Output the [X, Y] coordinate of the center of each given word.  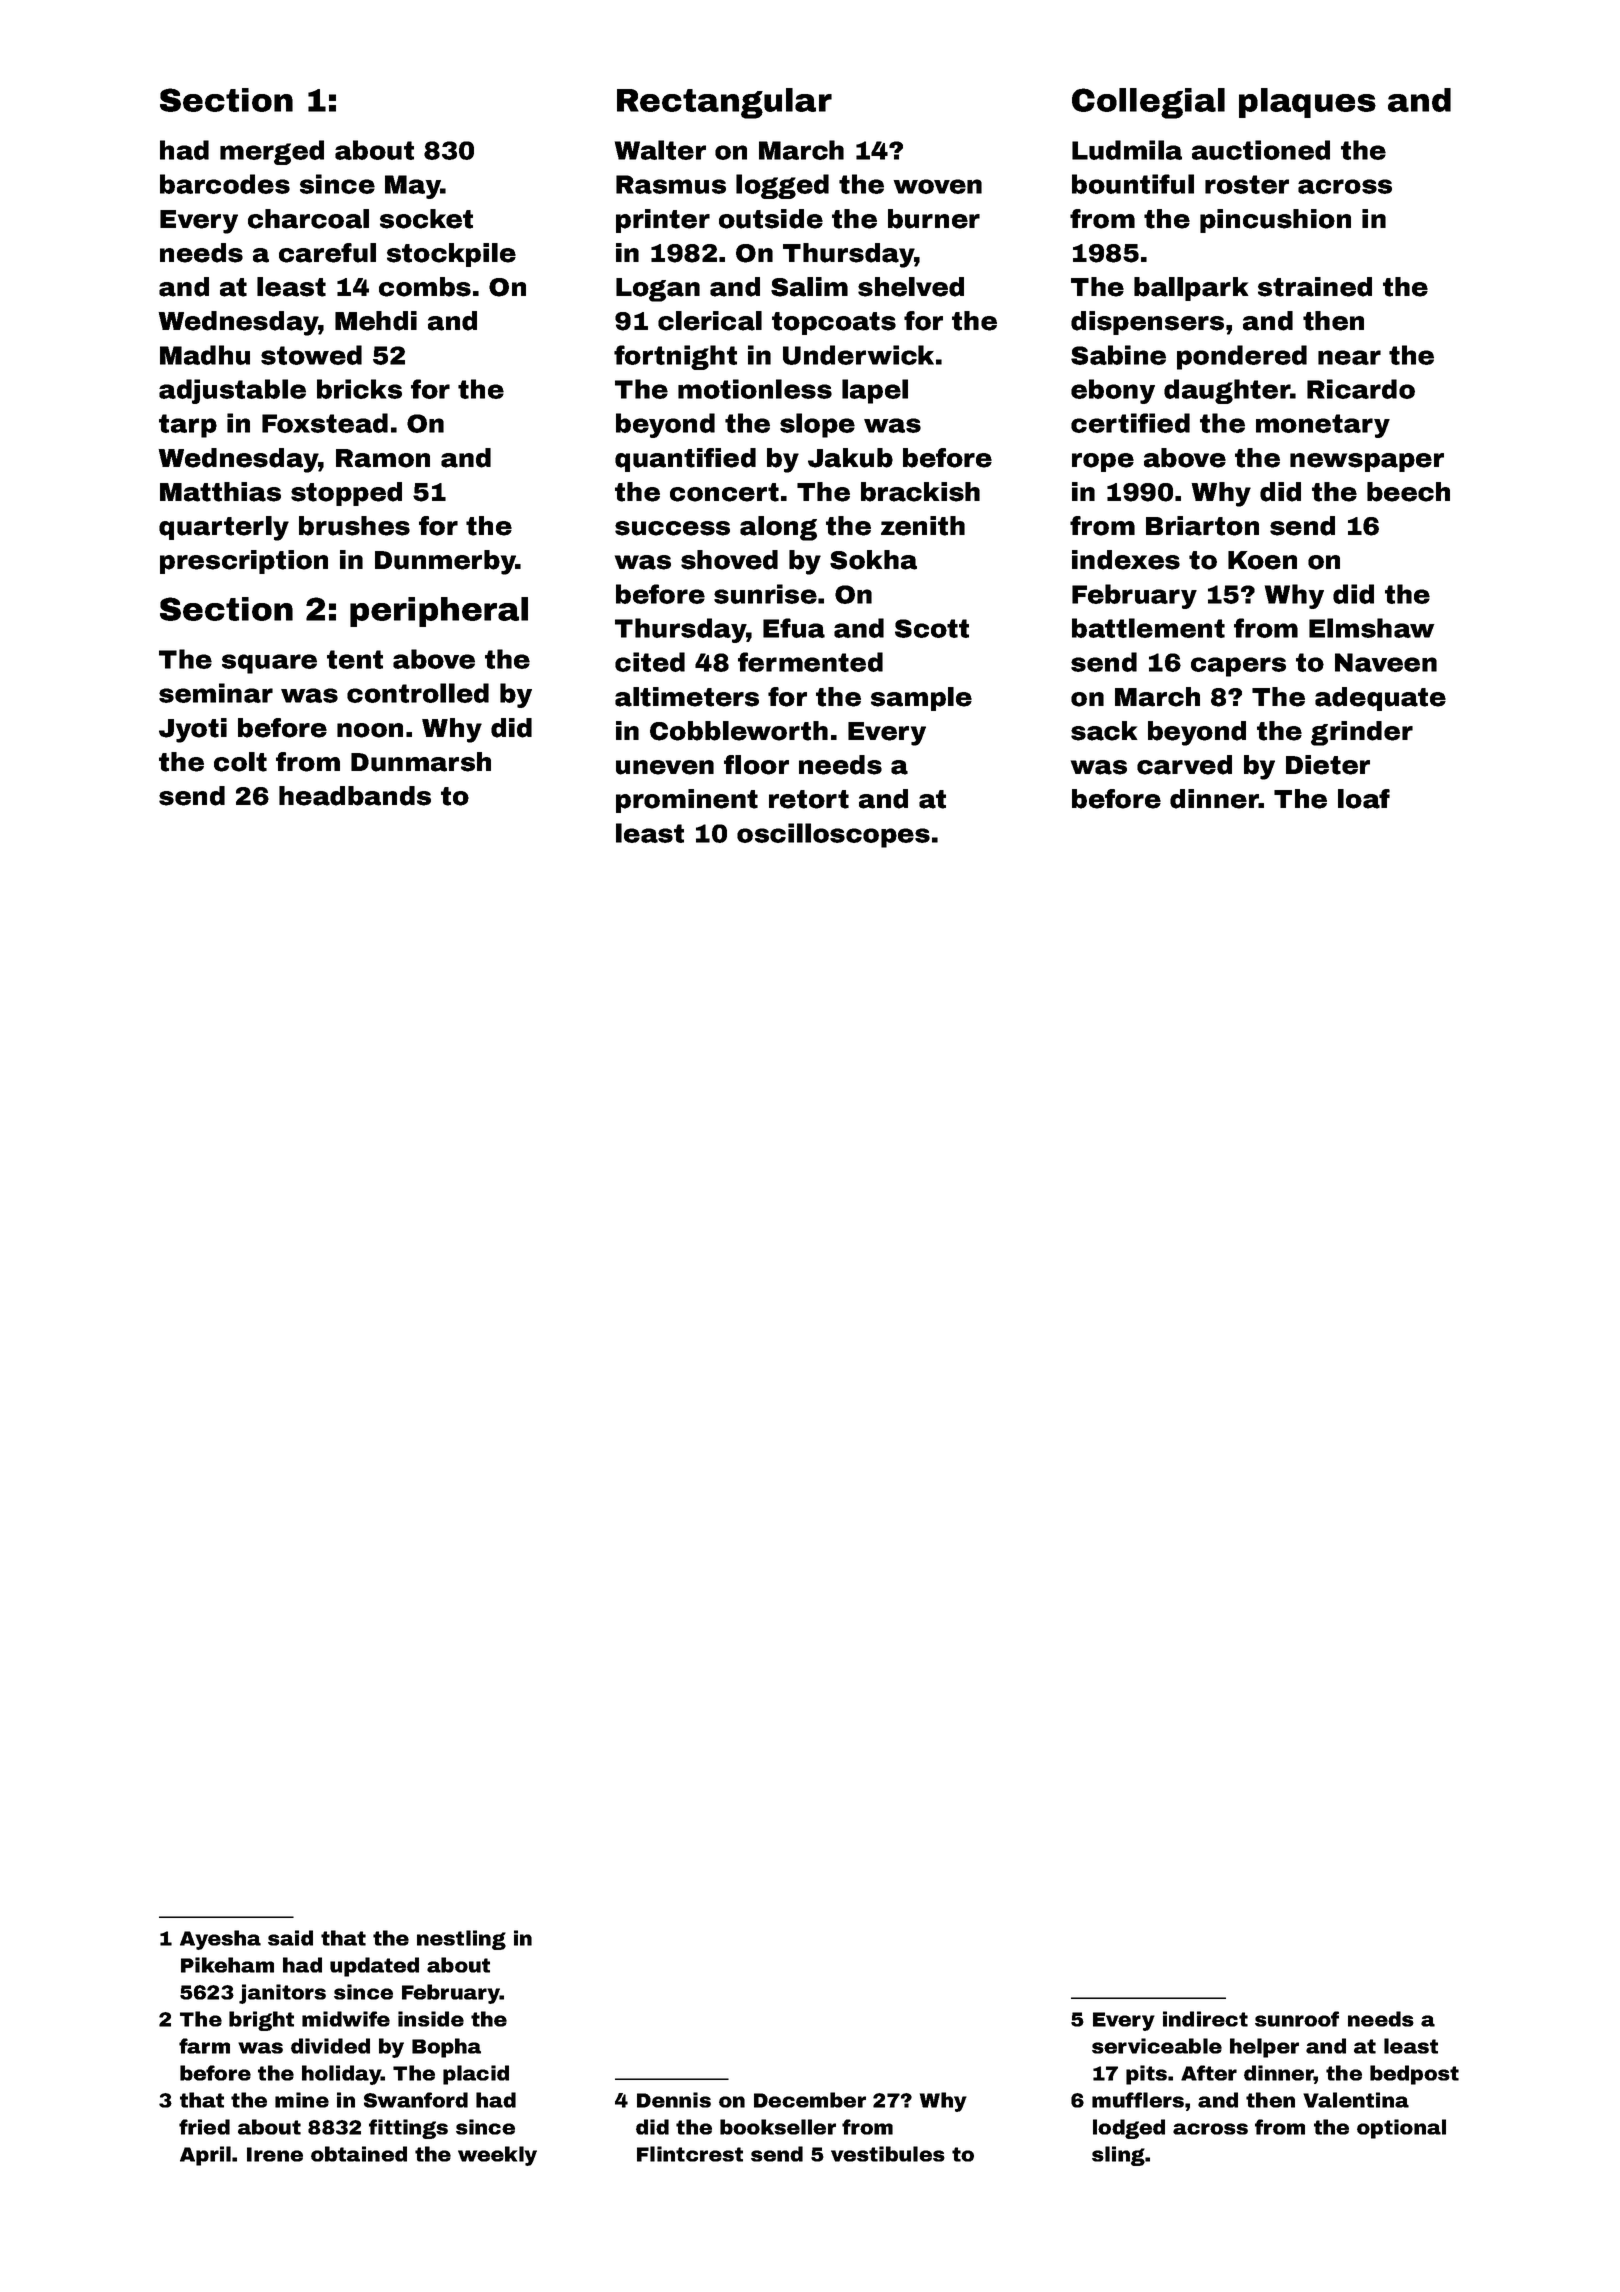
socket [426, 219]
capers [1238, 667]
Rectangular [724, 103]
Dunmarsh [421, 762]
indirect [1205, 2019]
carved [1184, 765]
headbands [355, 796]
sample [921, 699]
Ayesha [220, 1940]
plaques [1307, 103]
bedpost [1414, 2075]
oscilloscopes [833, 835]
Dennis [674, 2100]
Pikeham [227, 1965]
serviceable [1157, 2046]
